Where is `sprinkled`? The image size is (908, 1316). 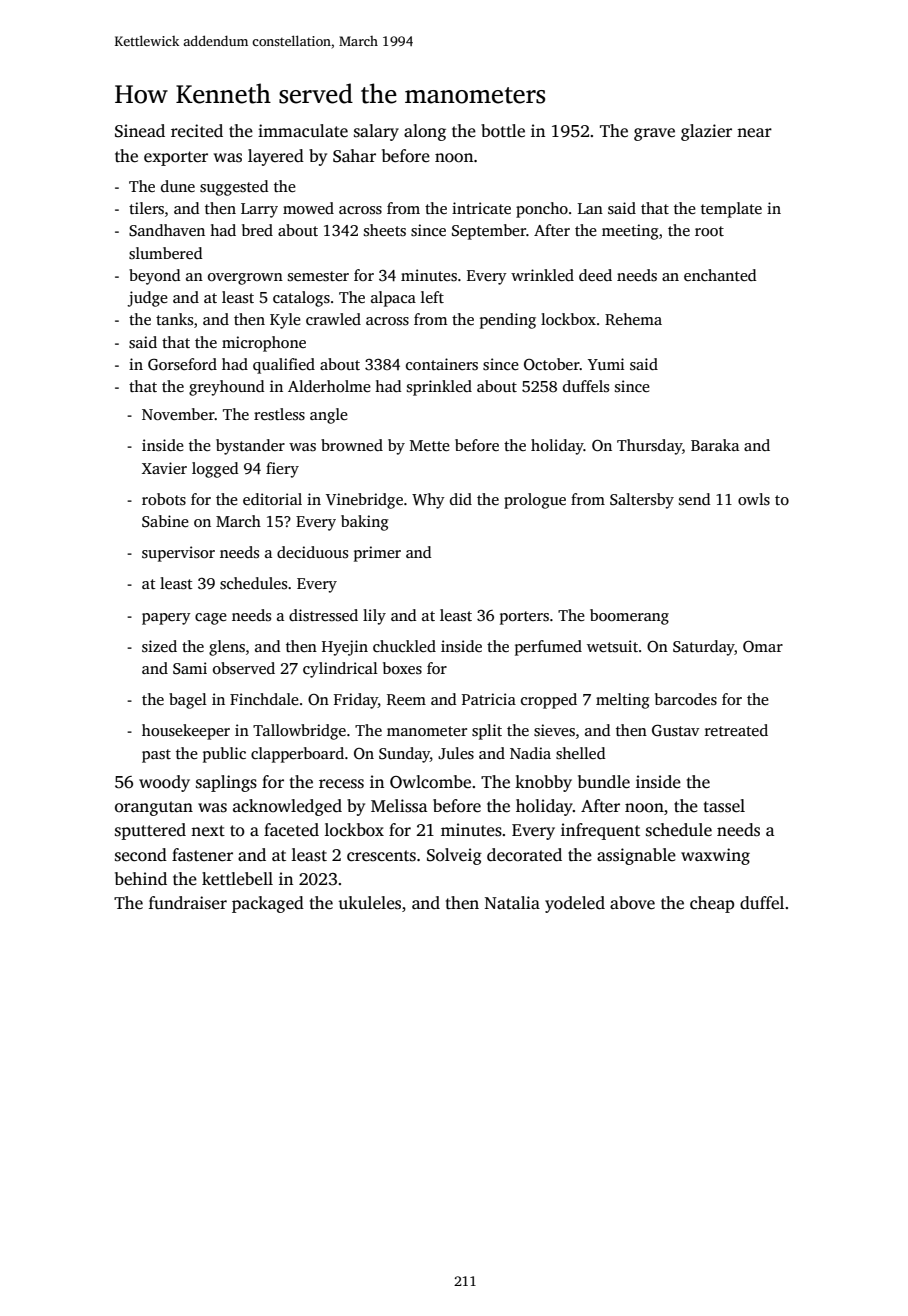 sprinkled is located at coordinates (439, 388).
